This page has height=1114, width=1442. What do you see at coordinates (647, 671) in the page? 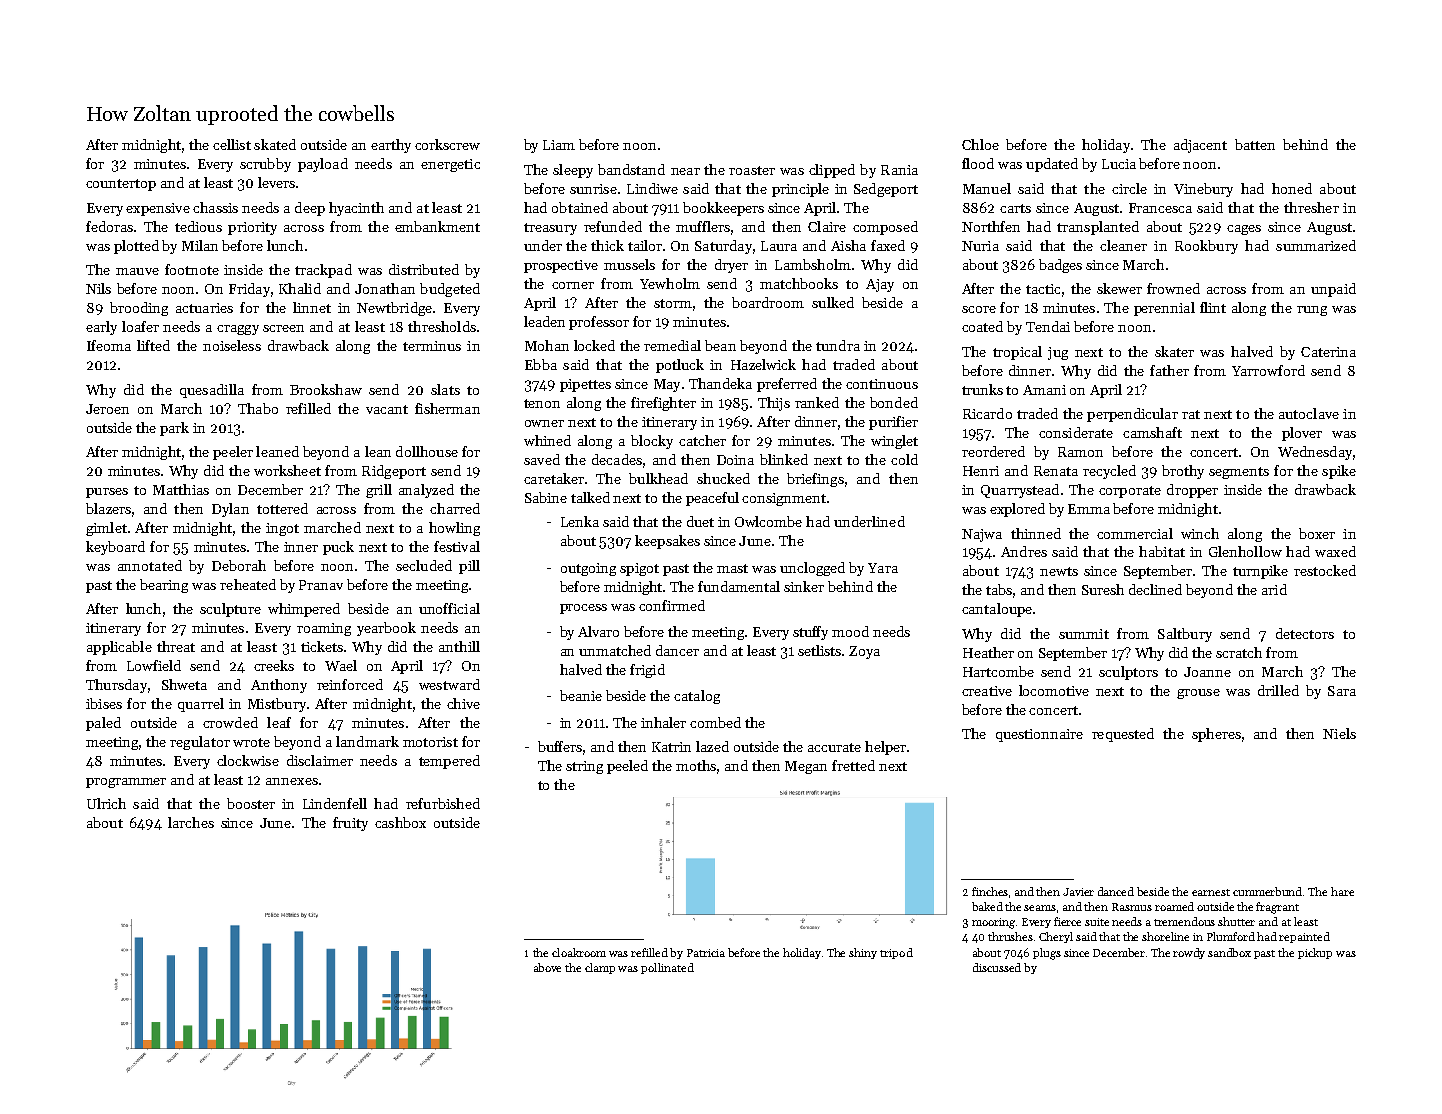
I see `frigid` at bounding box center [647, 671].
